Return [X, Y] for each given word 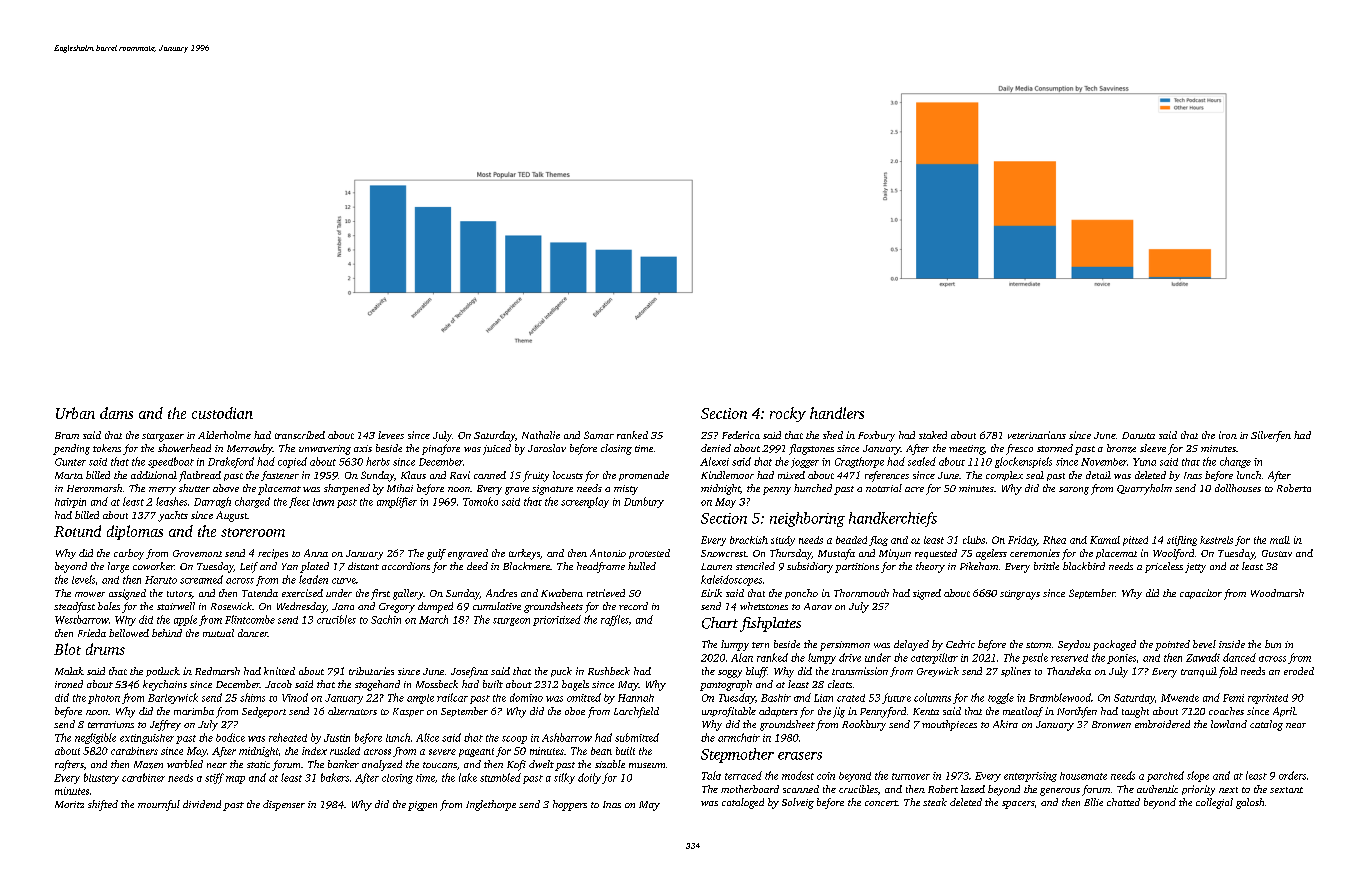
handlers [837, 413]
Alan [742, 657]
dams [116, 413]
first [380, 594]
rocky [788, 414]
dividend [202, 804]
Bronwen [1111, 724]
